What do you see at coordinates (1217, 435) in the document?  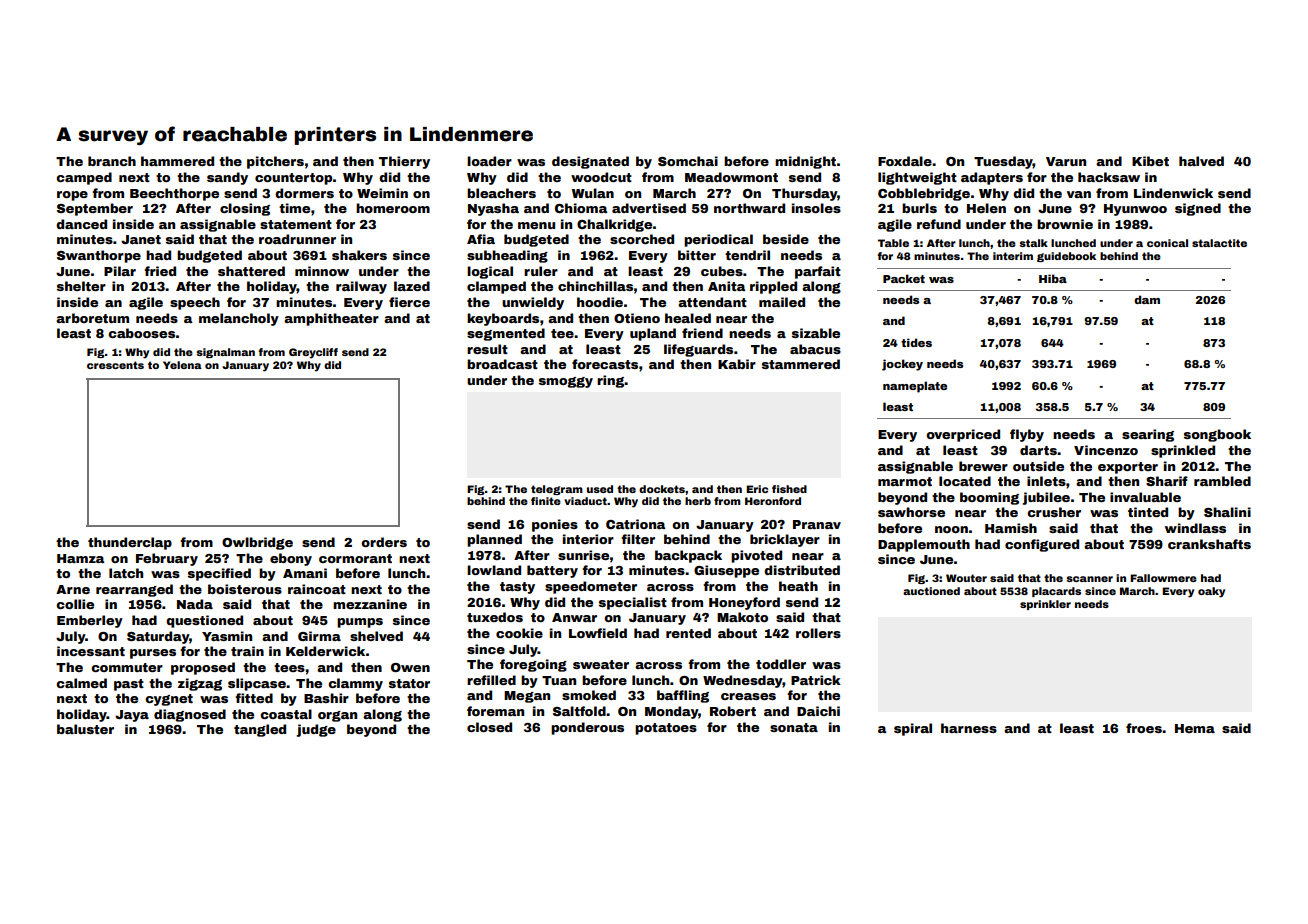 I see `songbook` at bounding box center [1217, 435].
